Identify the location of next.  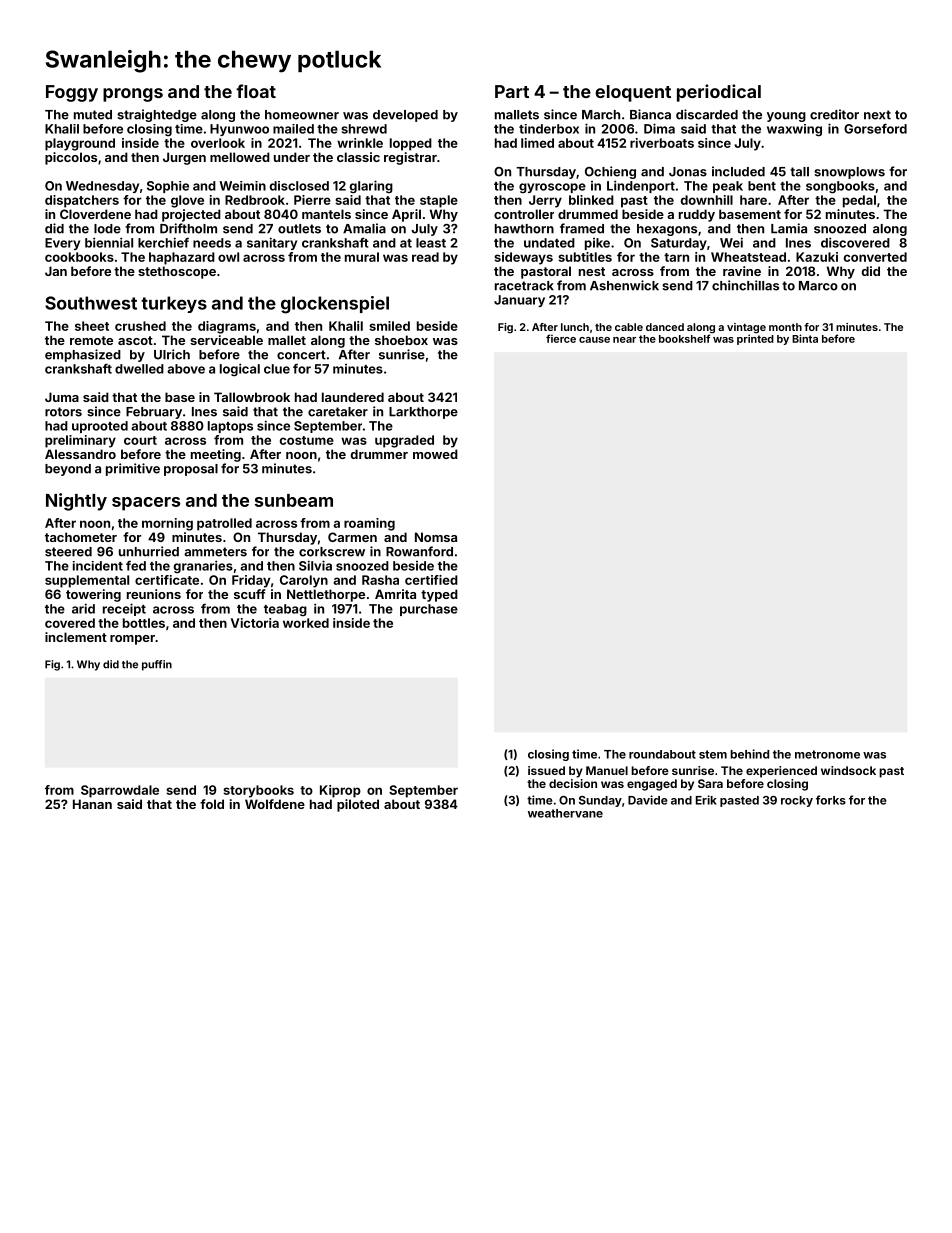
(877, 115).
